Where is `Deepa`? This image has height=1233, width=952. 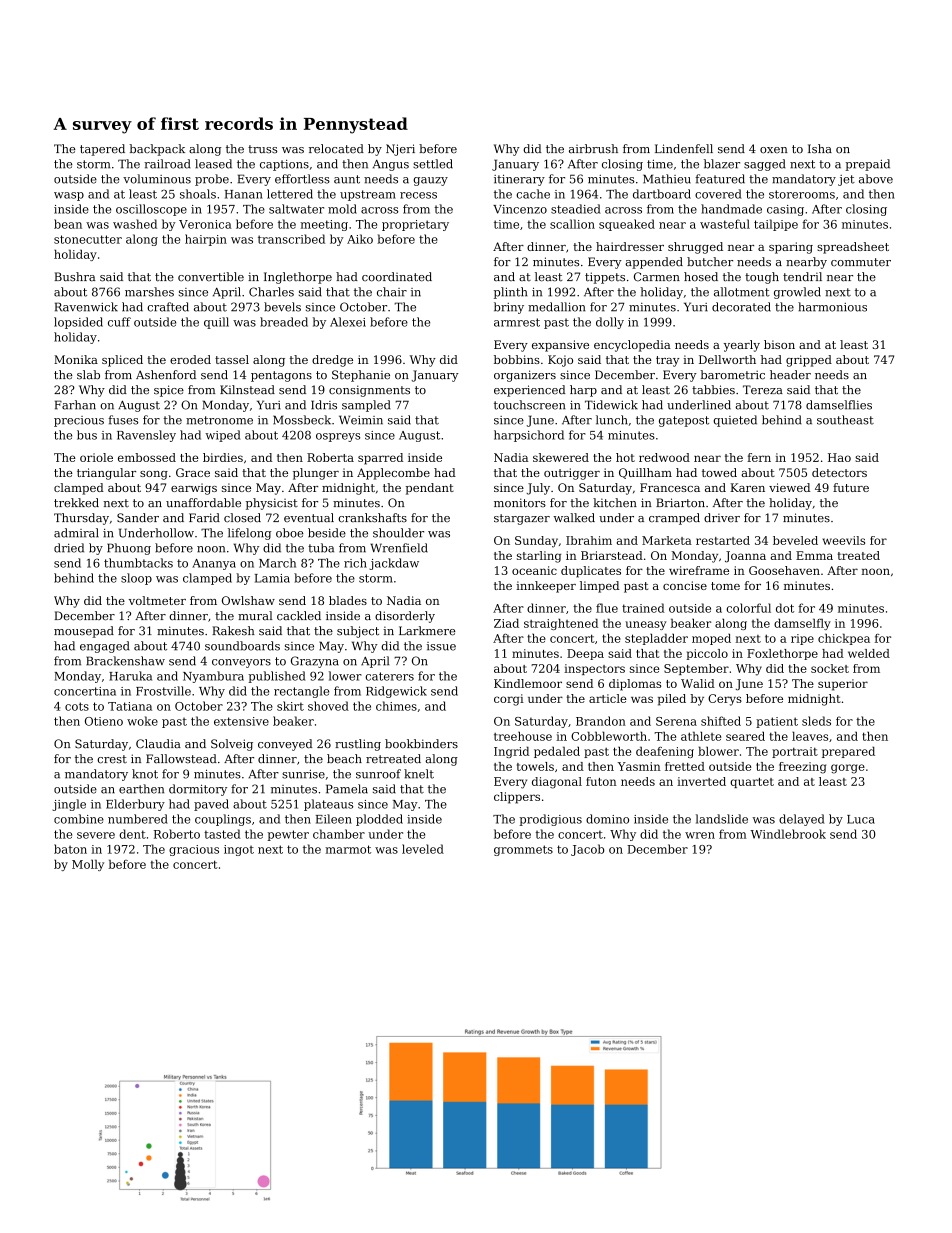
Deepa is located at coordinates (585, 654).
